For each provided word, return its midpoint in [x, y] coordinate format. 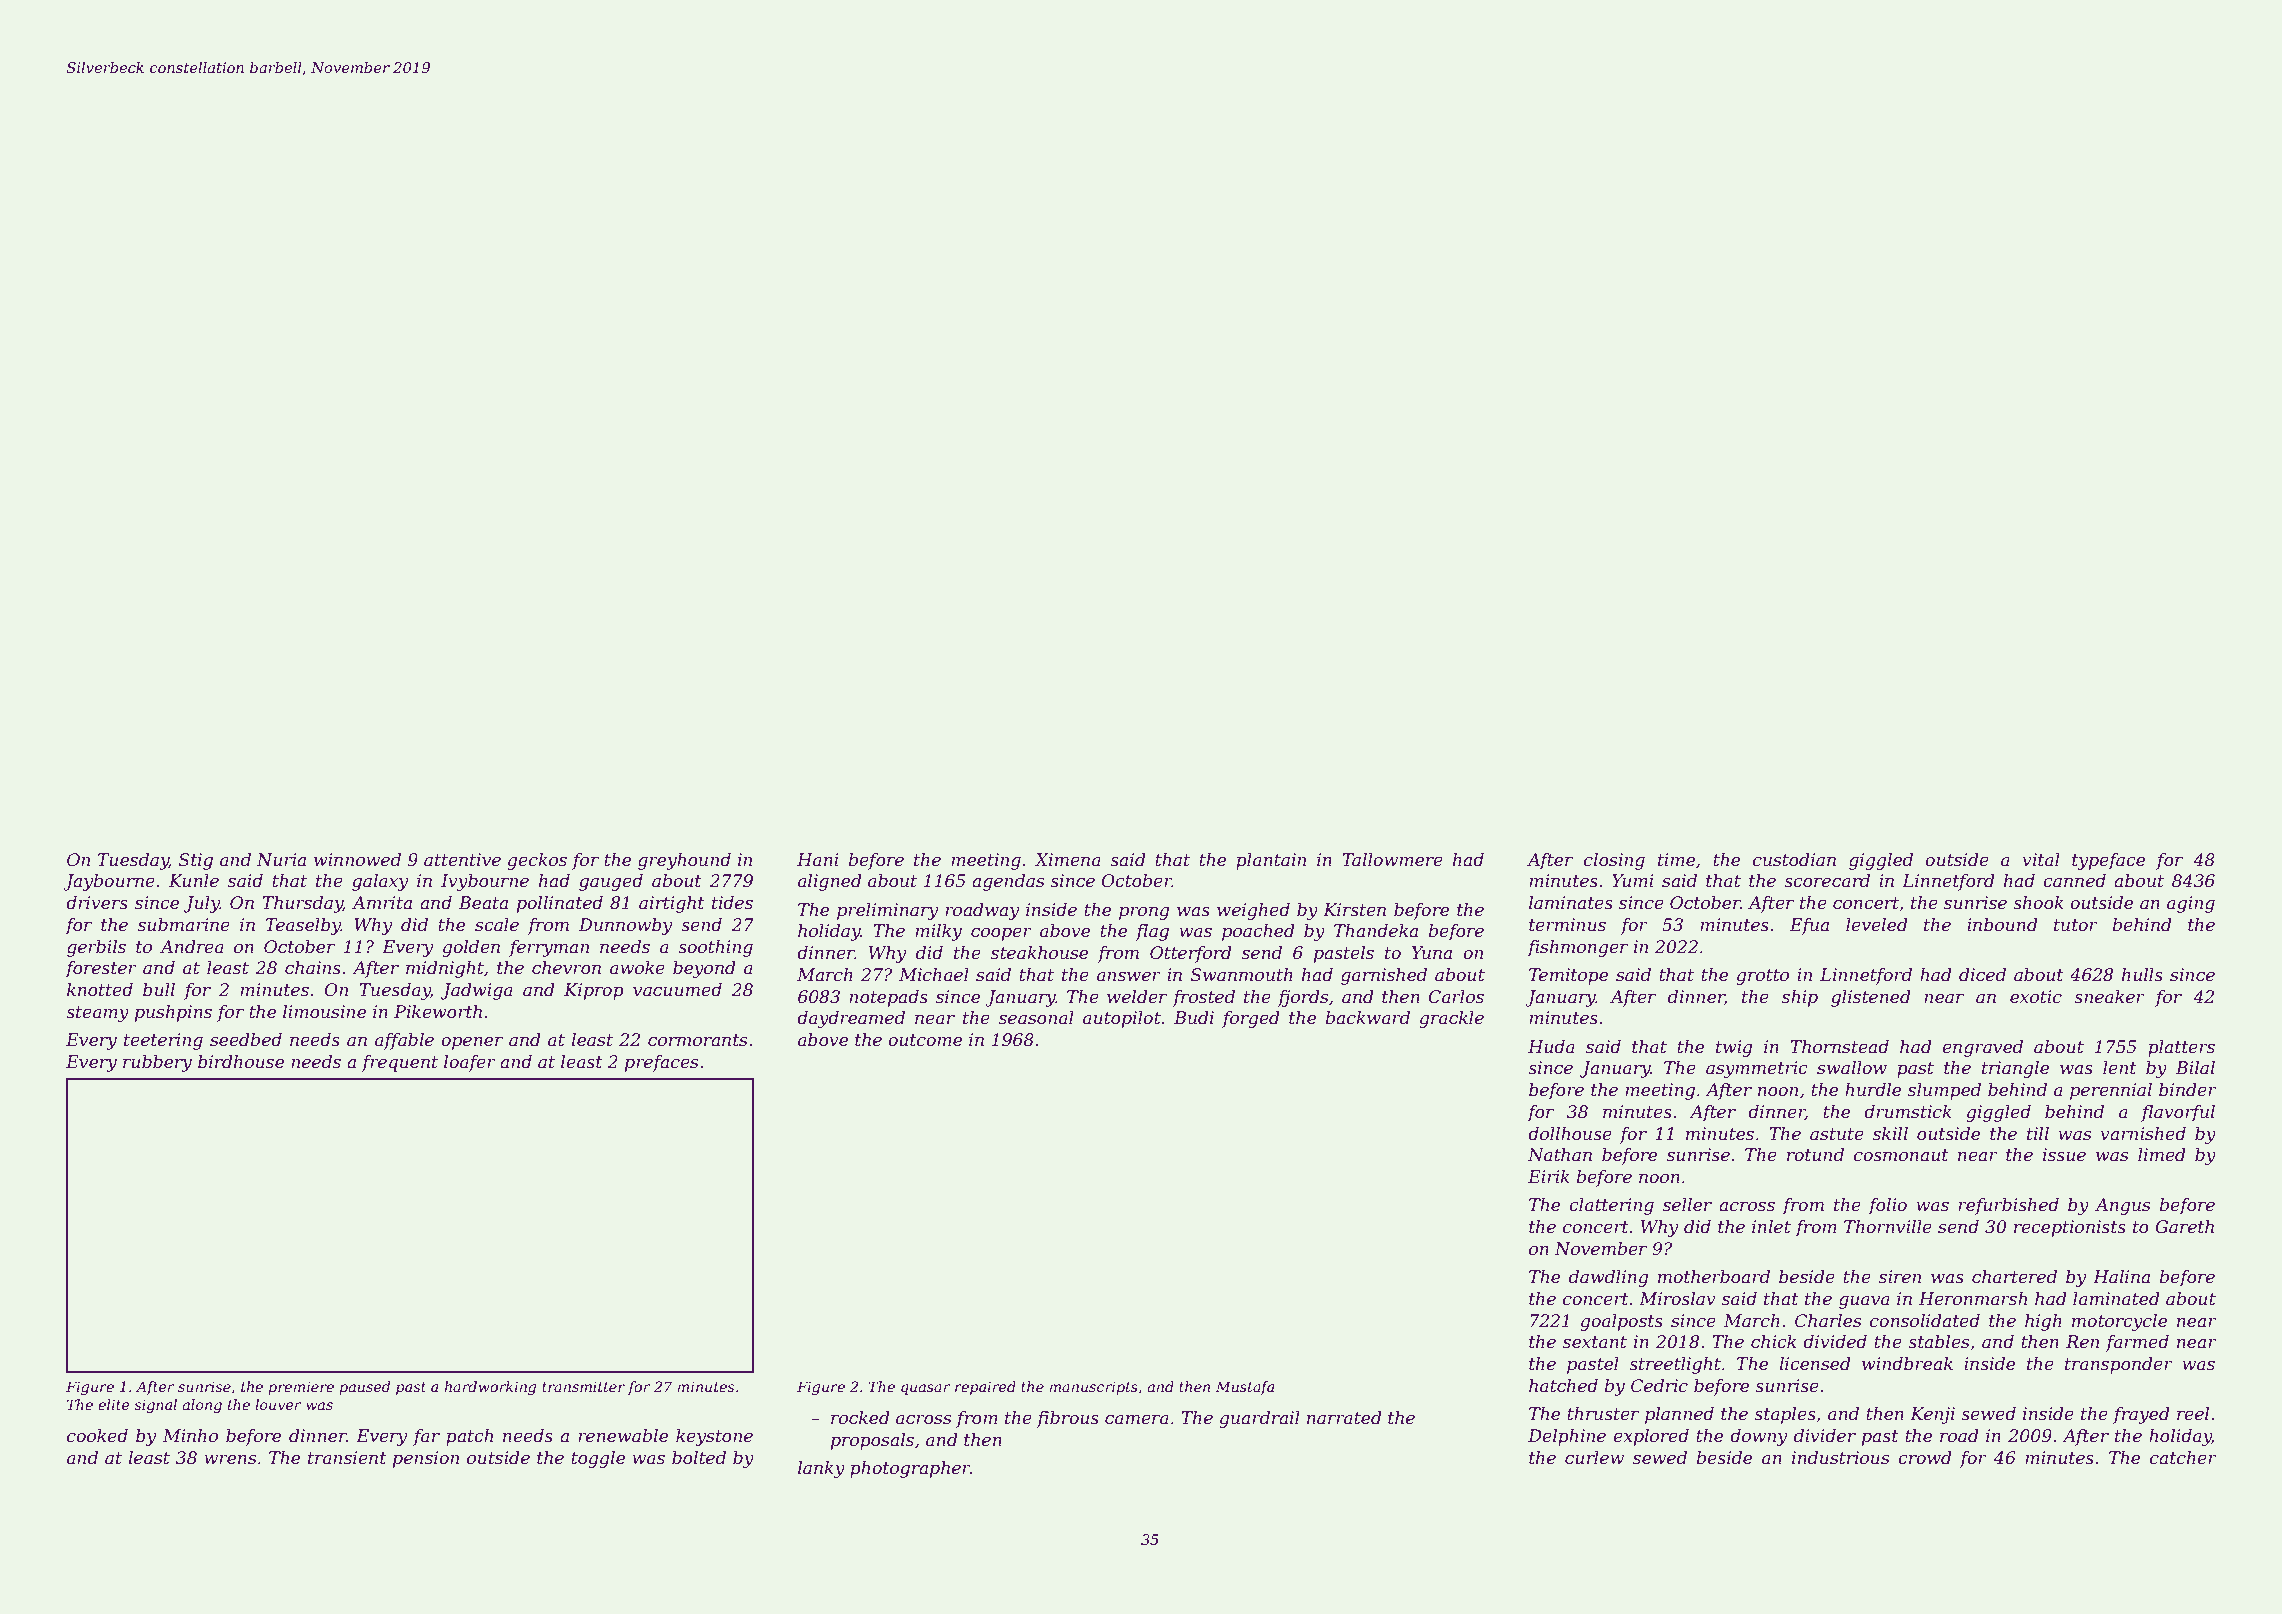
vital [2041, 860]
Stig [196, 861]
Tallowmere [1392, 860]
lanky [821, 1469]
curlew [1594, 1458]
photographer [910, 1469]
